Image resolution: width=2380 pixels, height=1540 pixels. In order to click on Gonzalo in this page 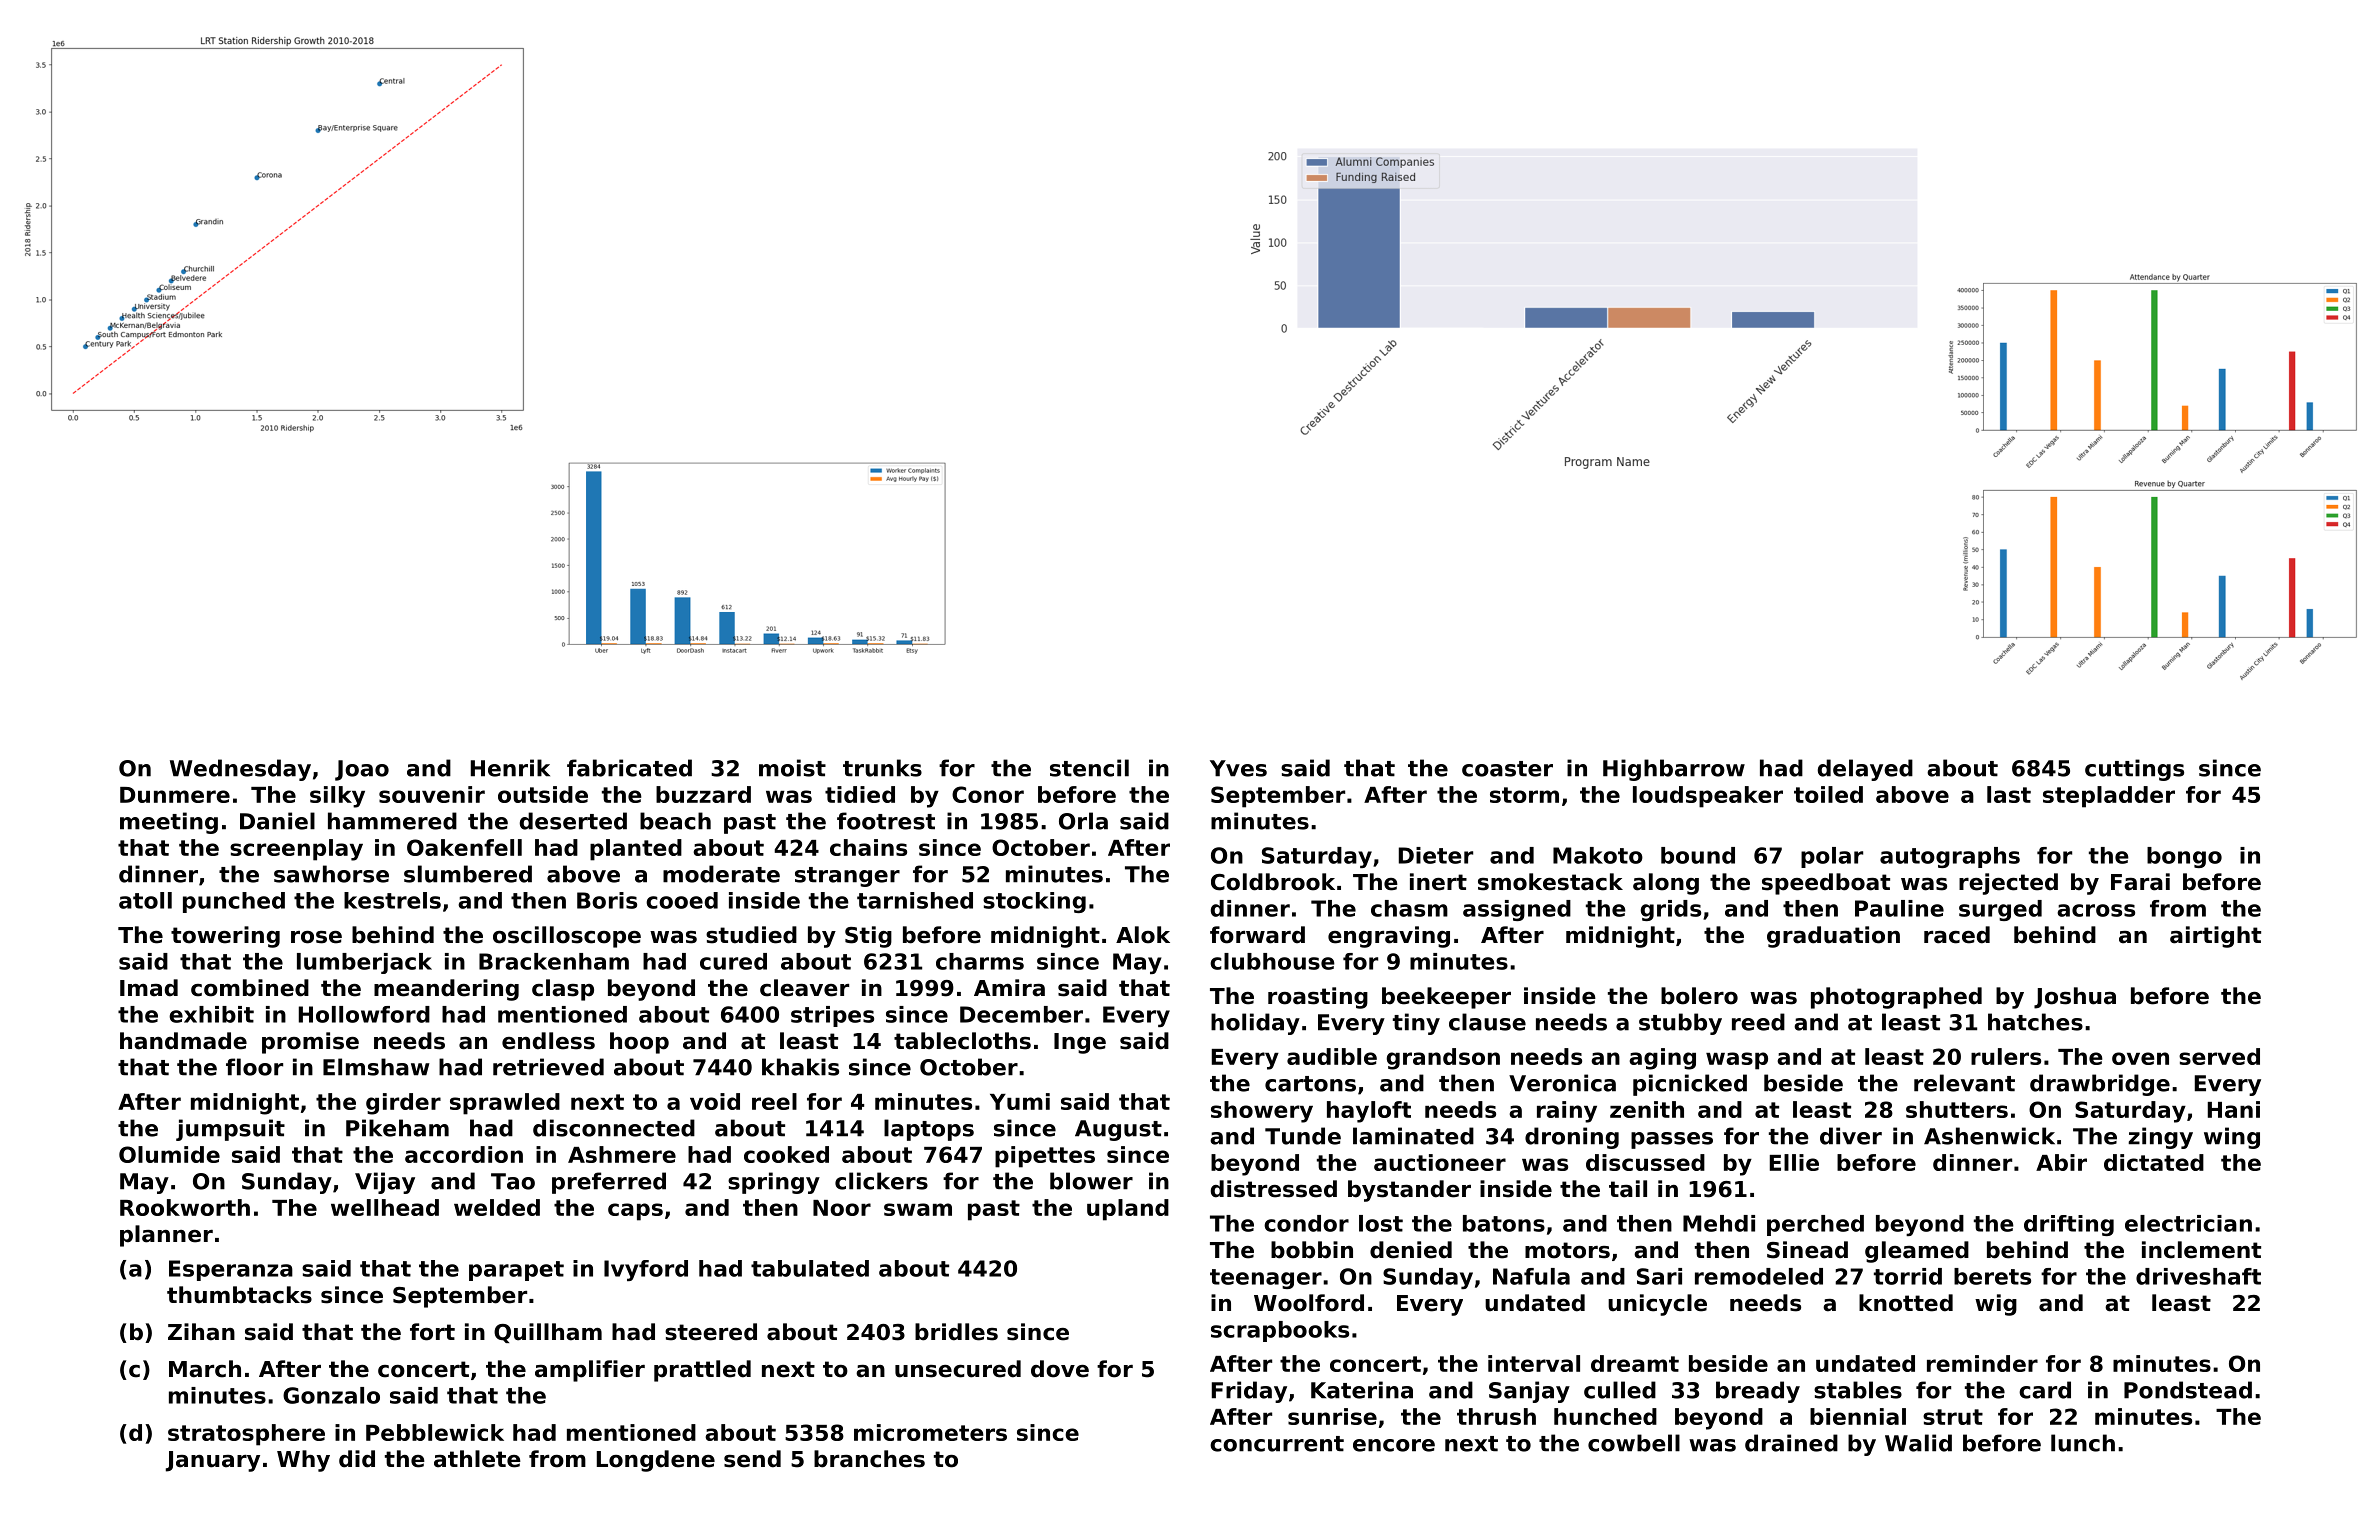, I will do `click(331, 1395)`.
